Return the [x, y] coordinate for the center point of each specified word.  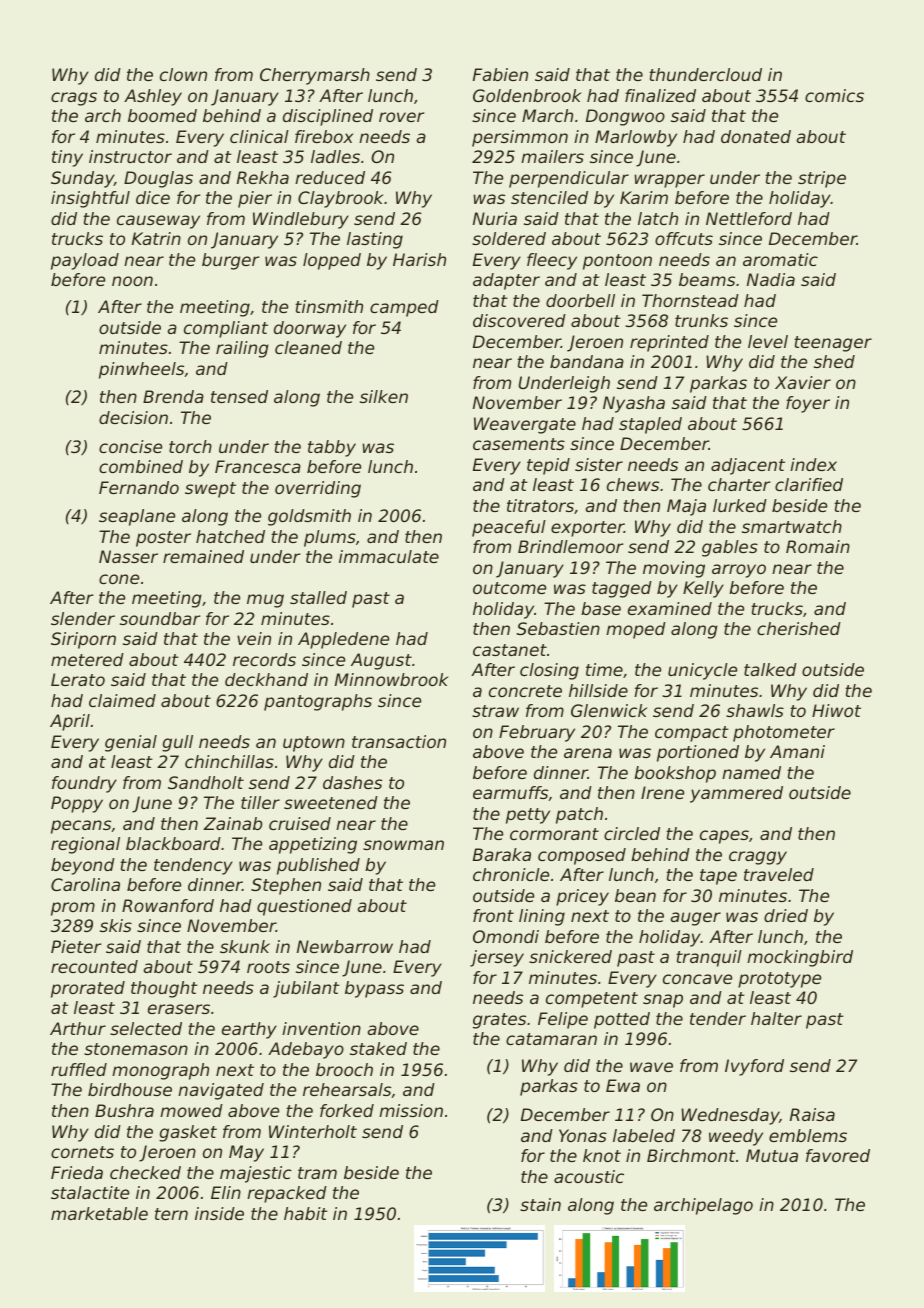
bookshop [675, 774]
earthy [249, 1030]
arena [588, 753]
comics [834, 95]
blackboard [173, 843]
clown [183, 74]
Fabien [500, 74]
